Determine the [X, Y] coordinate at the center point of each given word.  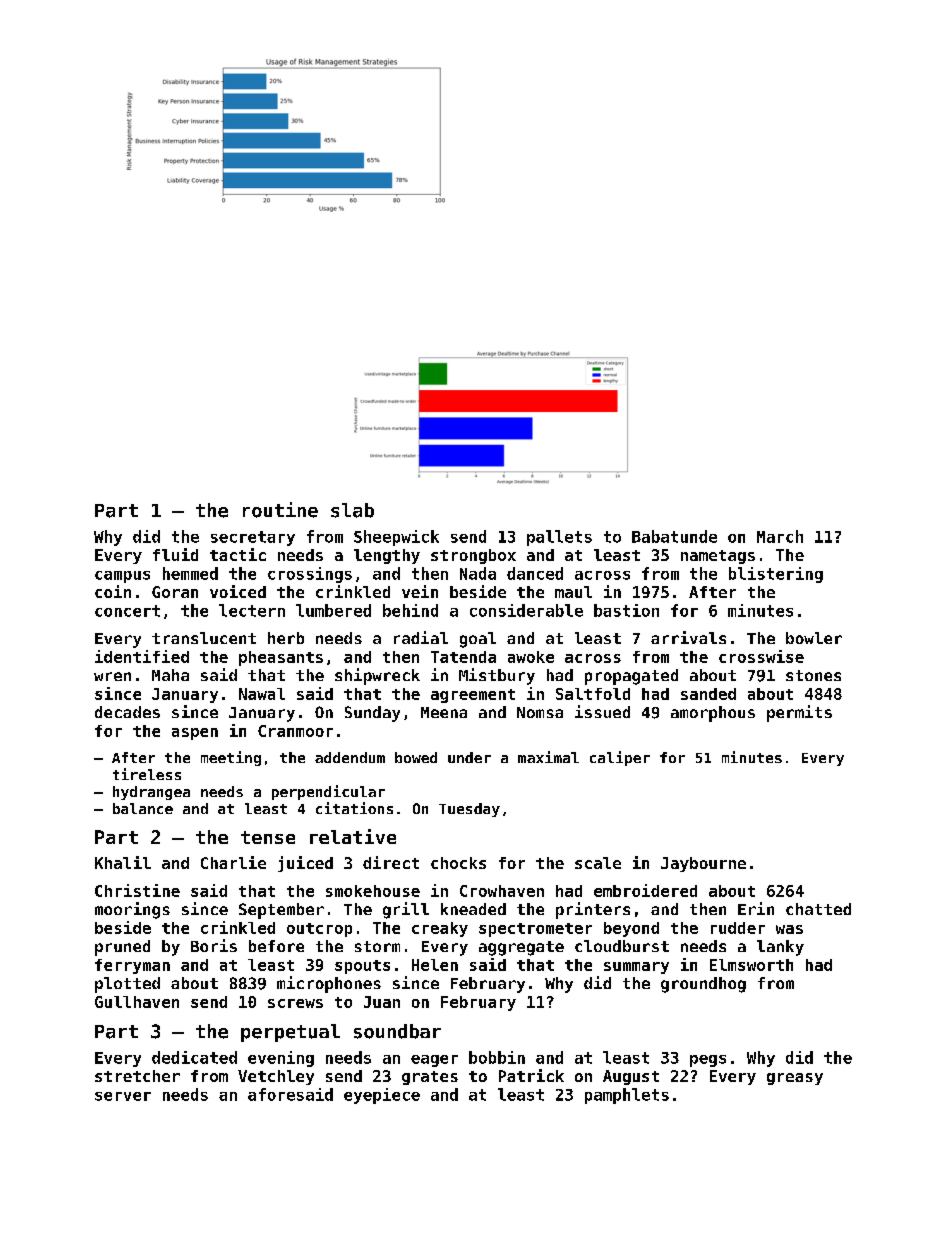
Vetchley [276, 1077]
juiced [305, 864]
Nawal [262, 694]
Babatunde [674, 536]
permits [799, 713]
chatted [818, 909]
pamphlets [627, 1096]
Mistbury [497, 676]
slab [352, 510]
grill [406, 910]
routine [280, 510]
